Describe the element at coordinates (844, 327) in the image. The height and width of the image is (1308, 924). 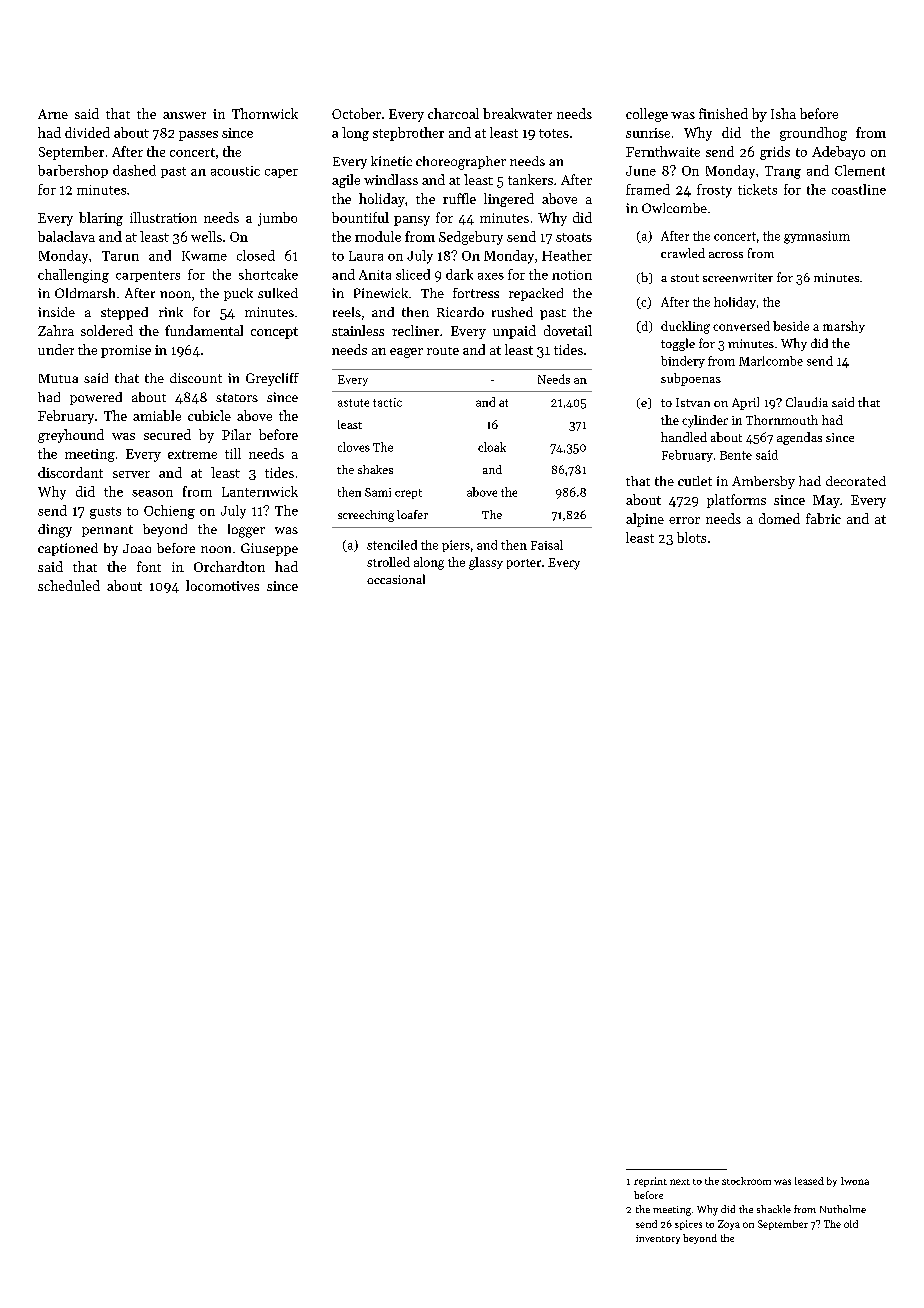
I see `marshy` at that location.
